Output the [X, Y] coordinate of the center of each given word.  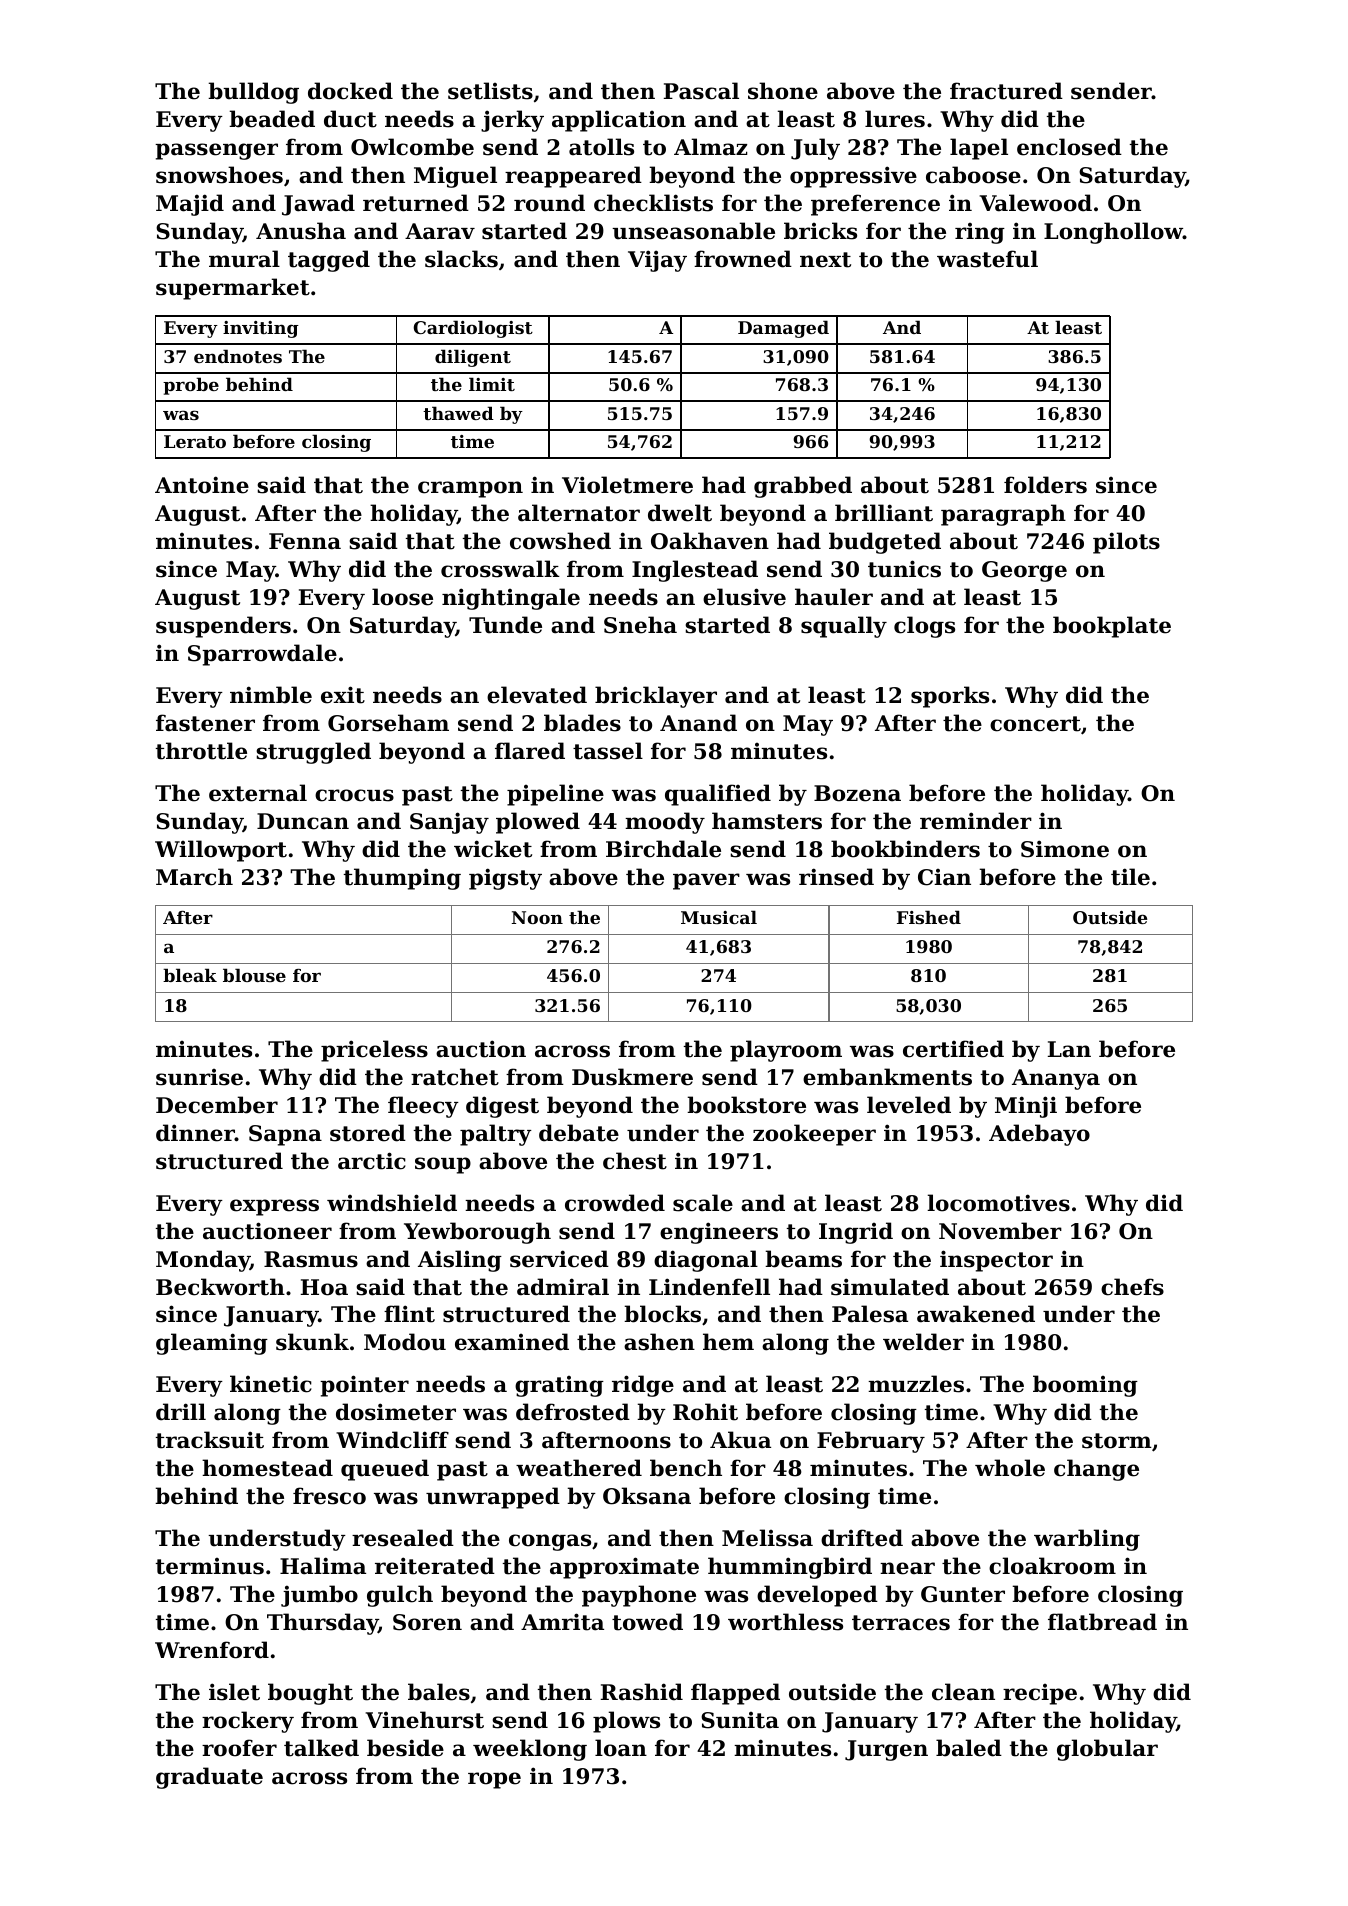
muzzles [916, 1384]
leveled [909, 1105]
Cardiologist [473, 329]
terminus [210, 1566]
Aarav [440, 231]
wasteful [987, 259]
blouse [254, 975]
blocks [662, 1314]
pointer [364, 1386]
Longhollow [1113, 233]
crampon [470, 489]
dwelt [680, 513]
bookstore [746, 1105]
